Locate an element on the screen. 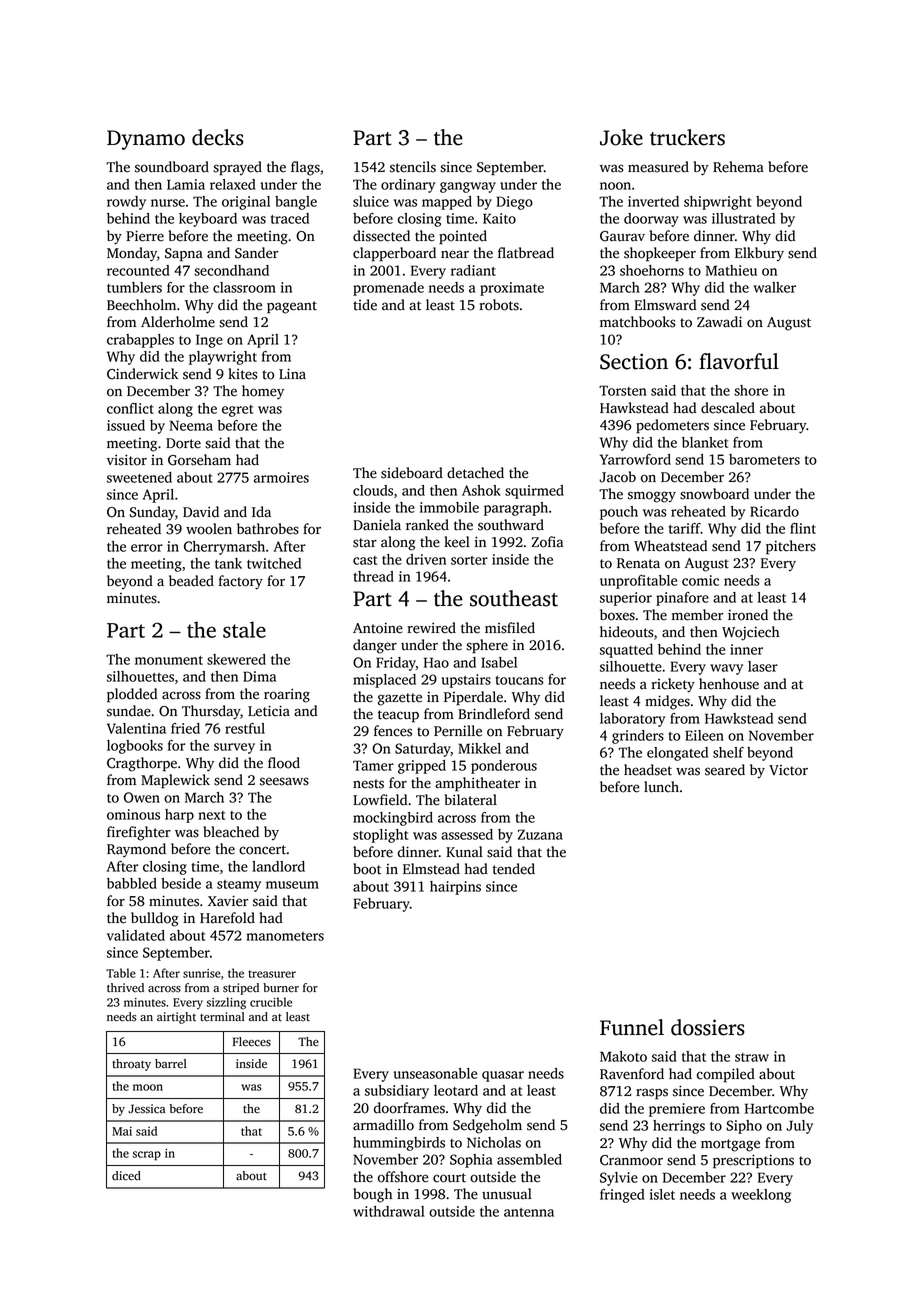  tariff is located at coordinates (685, 528).
